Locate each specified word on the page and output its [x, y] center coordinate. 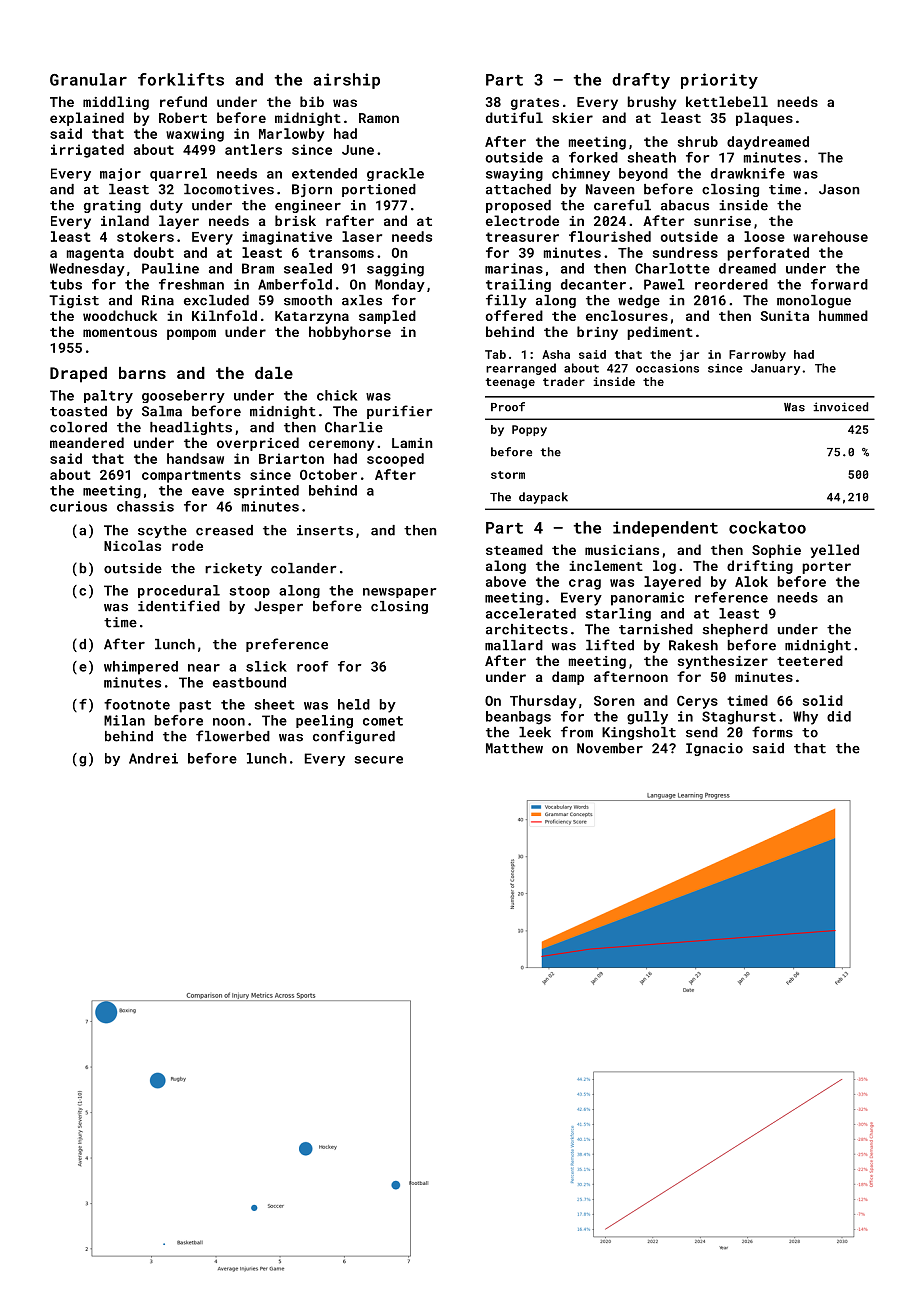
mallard [514, 645]
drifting [760, 567]
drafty [641, 81]
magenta [95, 254]
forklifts [181, 79]
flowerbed [233, 736]
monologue [814, 301]
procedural [179, 591]
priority [719, 81]
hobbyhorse [350, 333]
